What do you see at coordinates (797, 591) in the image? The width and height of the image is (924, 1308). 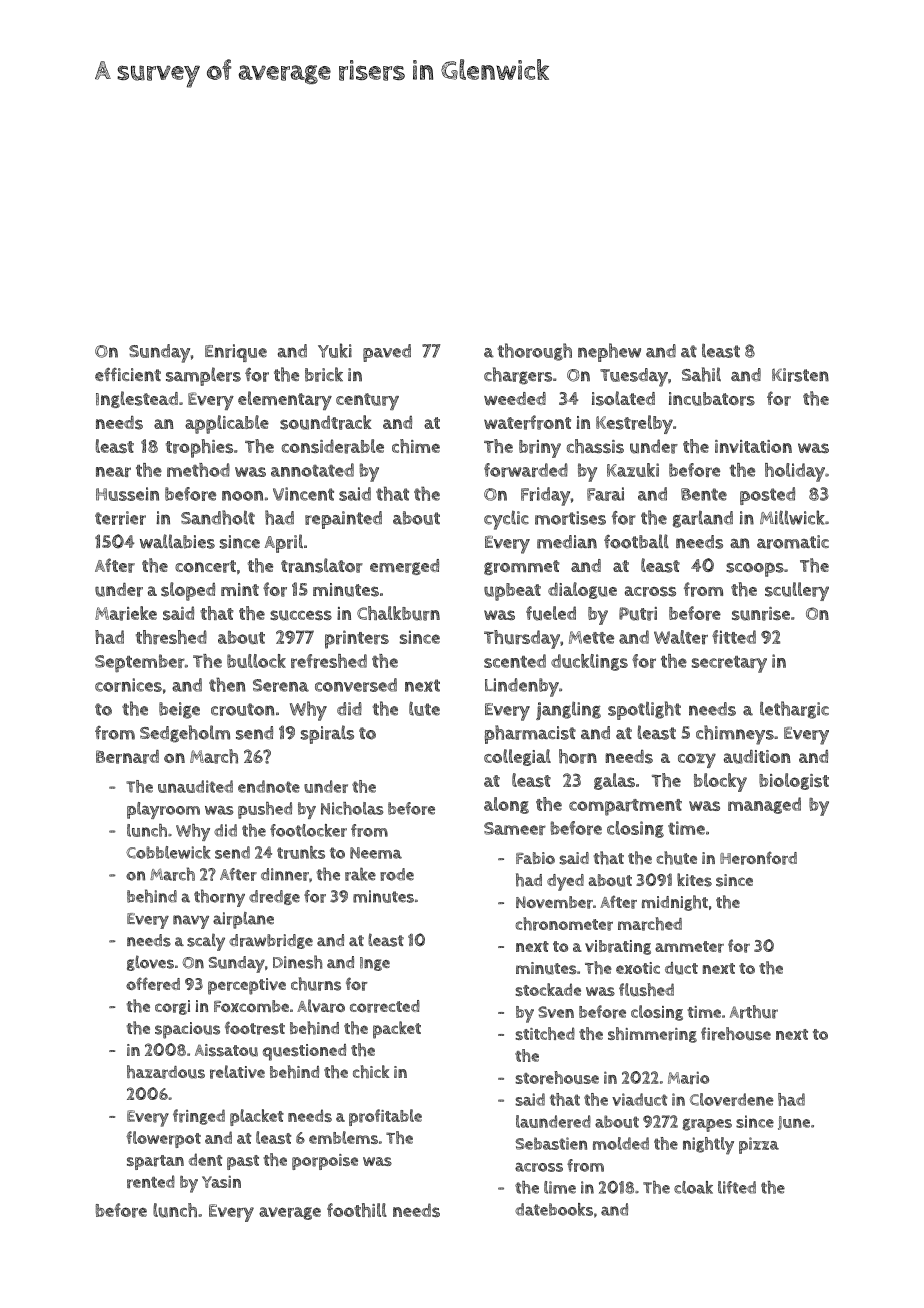 I see `scullery` at bounding box center [797, 591].
